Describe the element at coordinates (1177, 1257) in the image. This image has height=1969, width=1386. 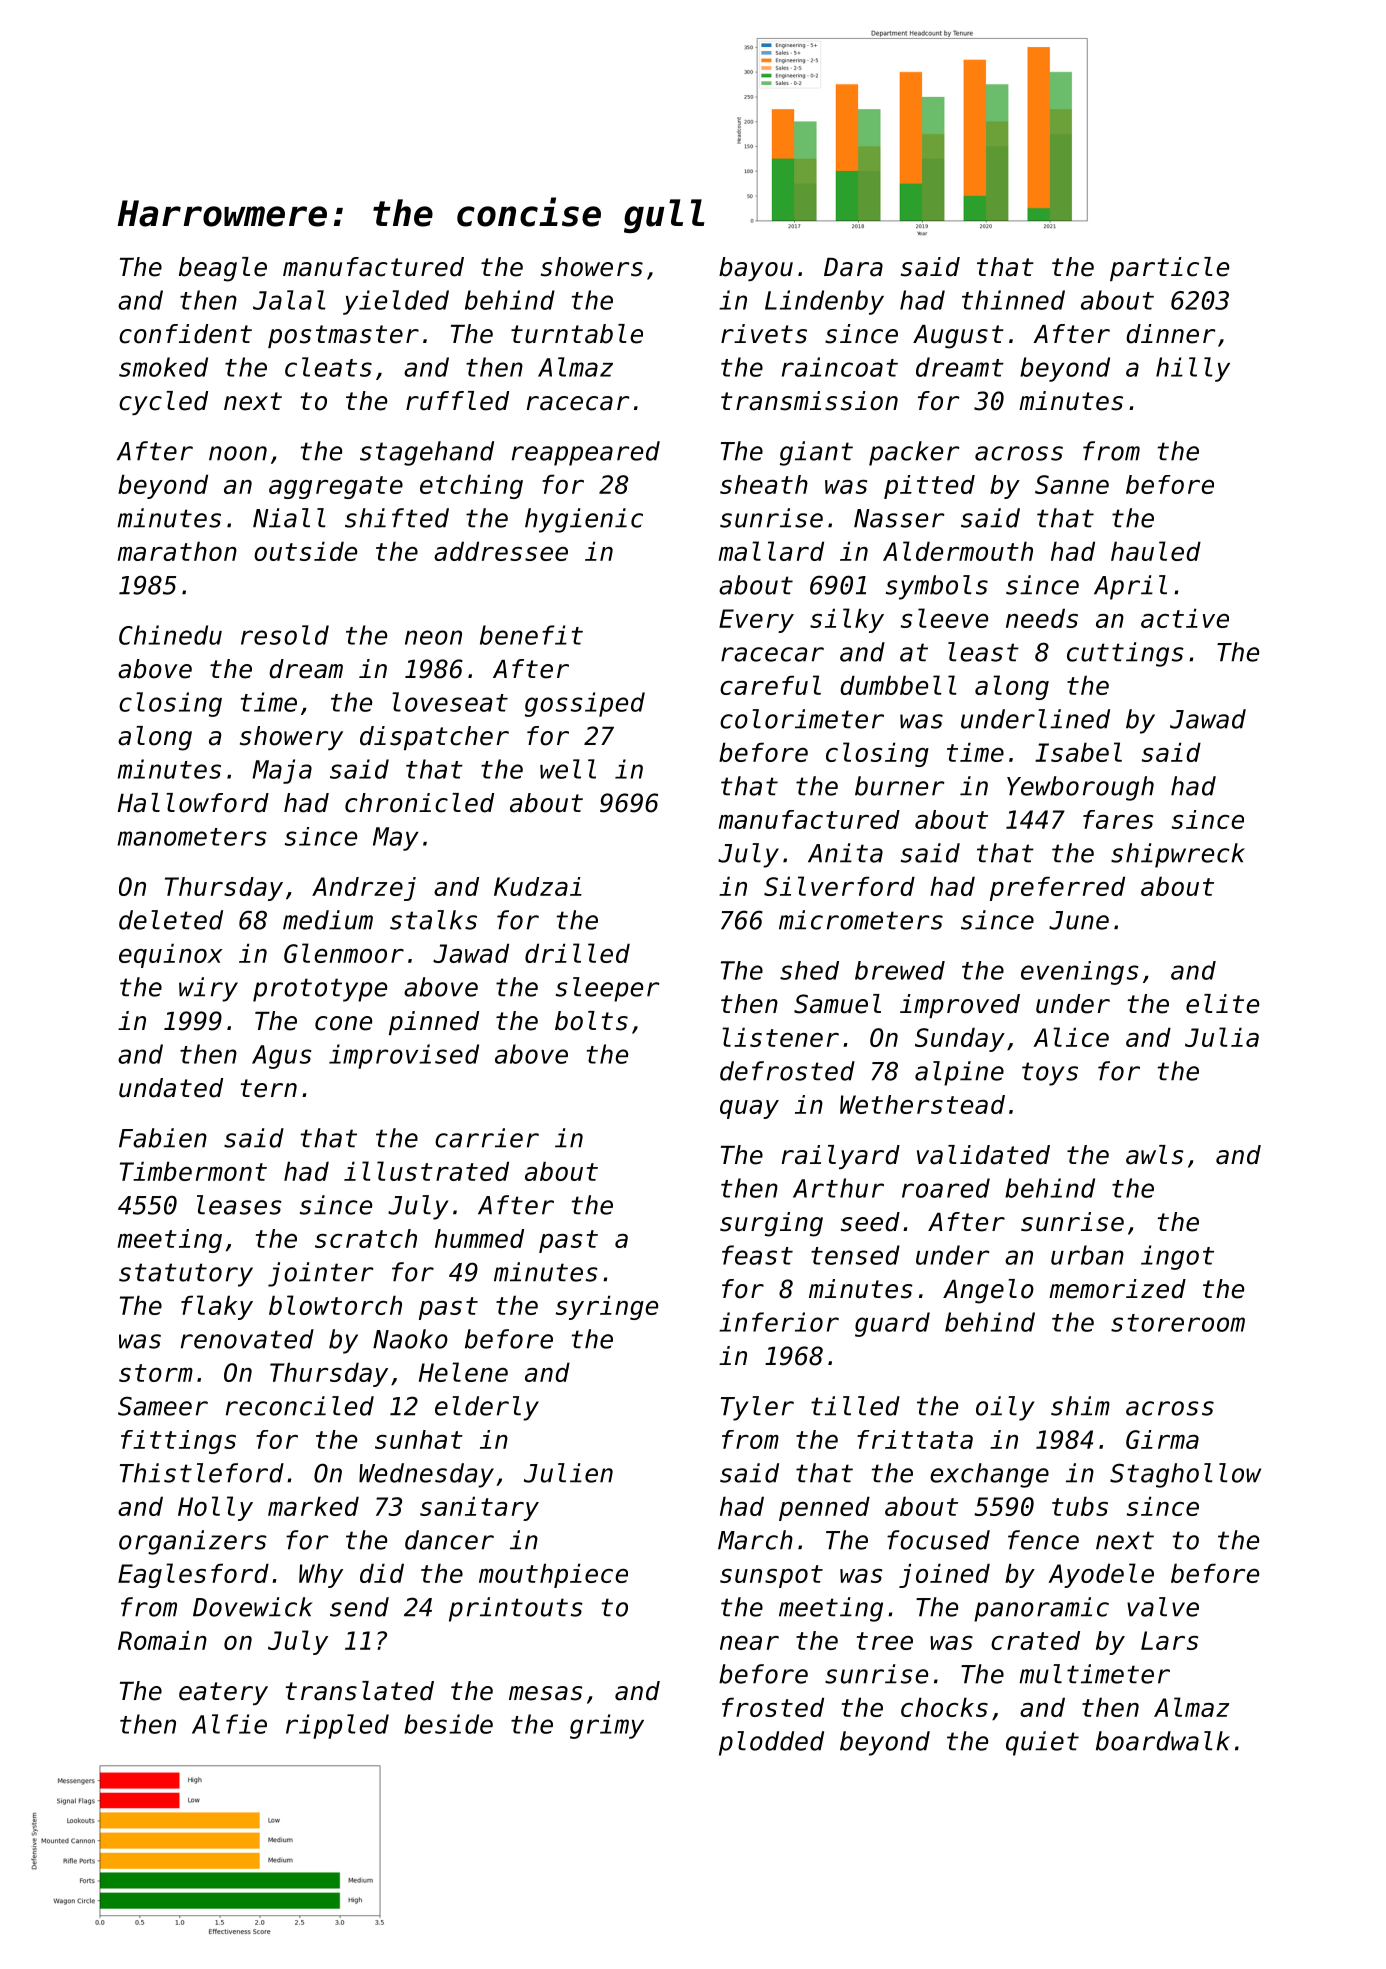
I see `ingot` at that location.
